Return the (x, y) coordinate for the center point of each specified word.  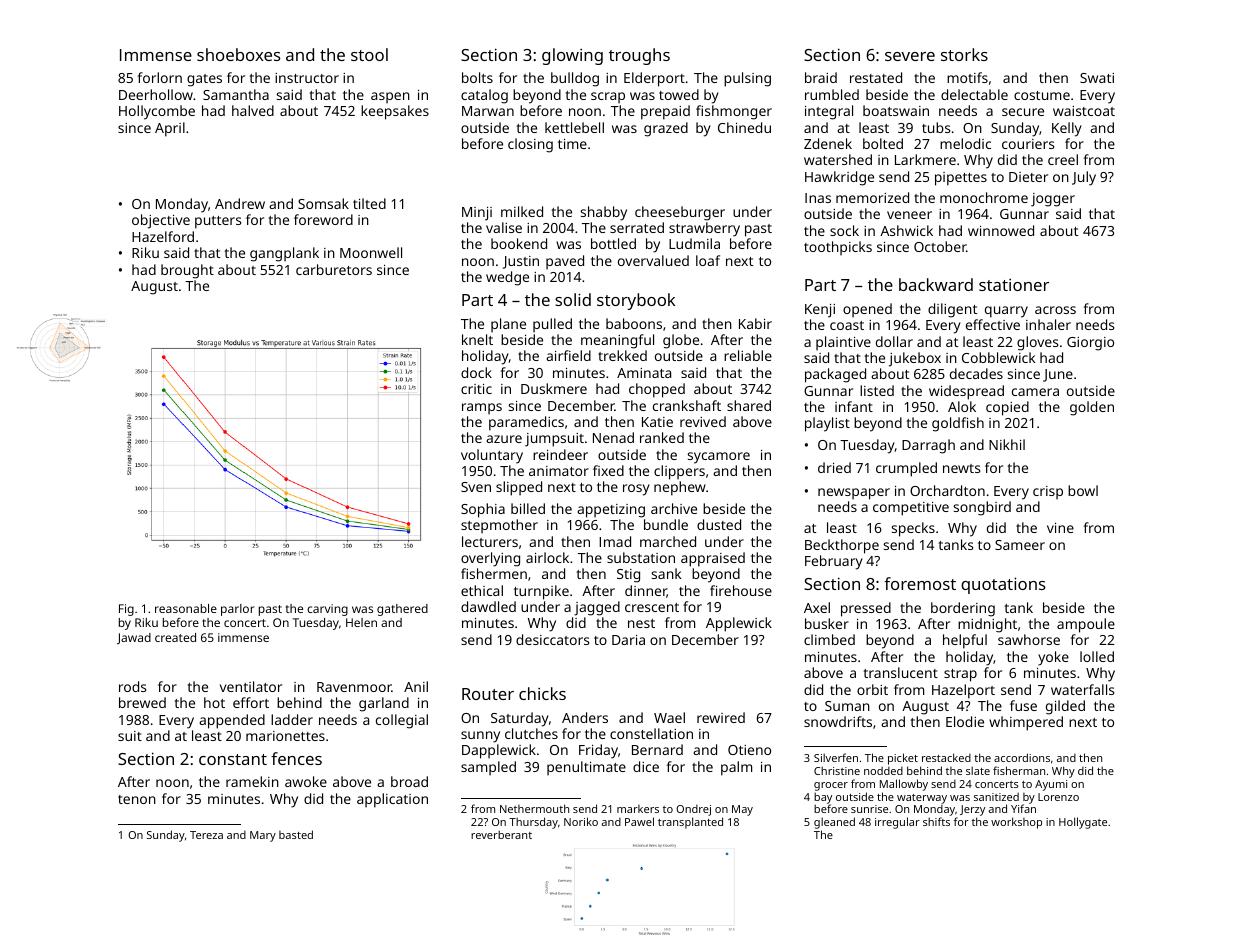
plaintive (843, 343)
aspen (390, 97)
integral (829, 112)
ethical (482, 590)
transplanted (690, 823)
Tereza (206, 835)
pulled (552, 325)
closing (530, 145)
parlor (238, 610)
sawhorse (1029, 639)
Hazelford (163, 236)
